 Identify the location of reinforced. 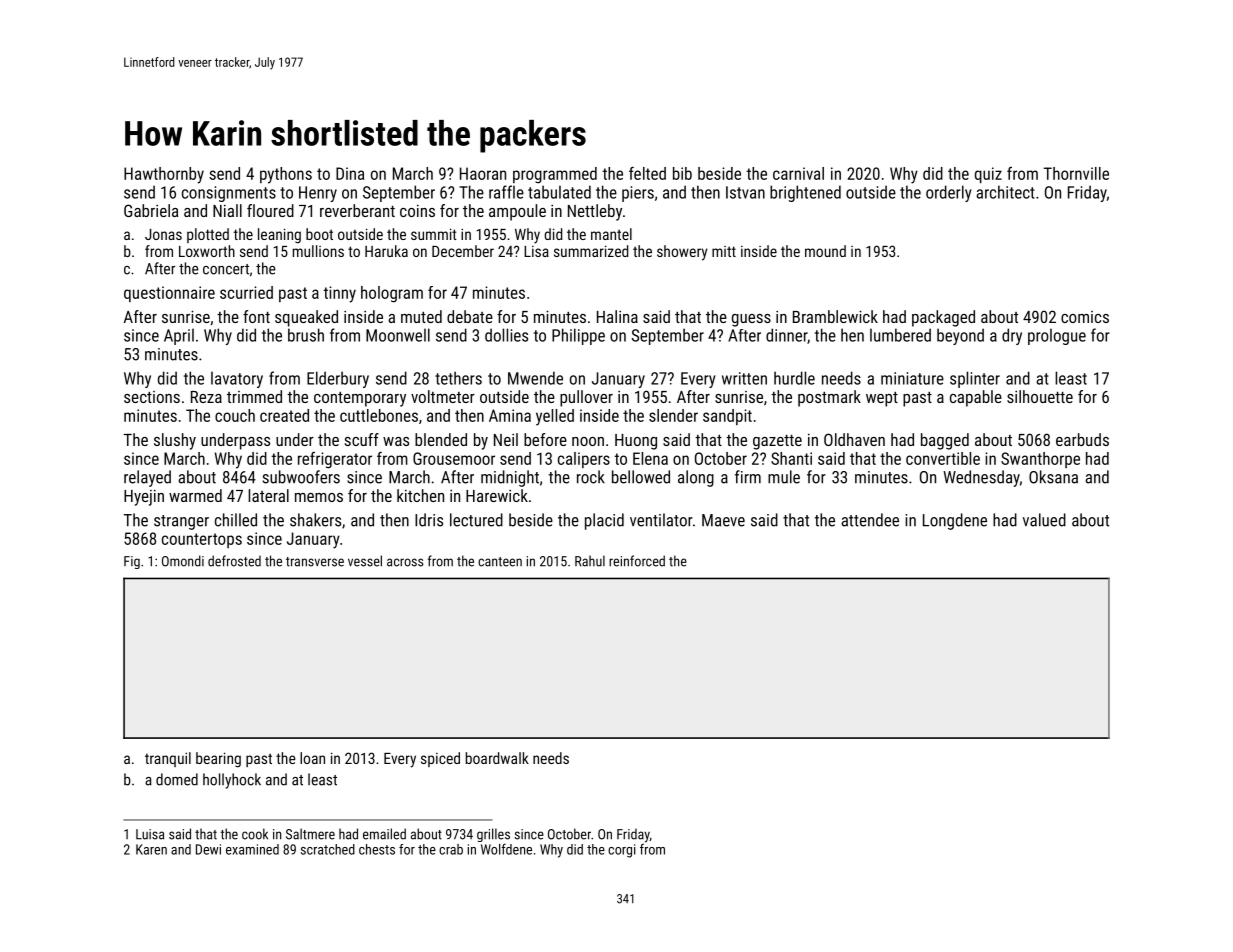
(637, 561).
